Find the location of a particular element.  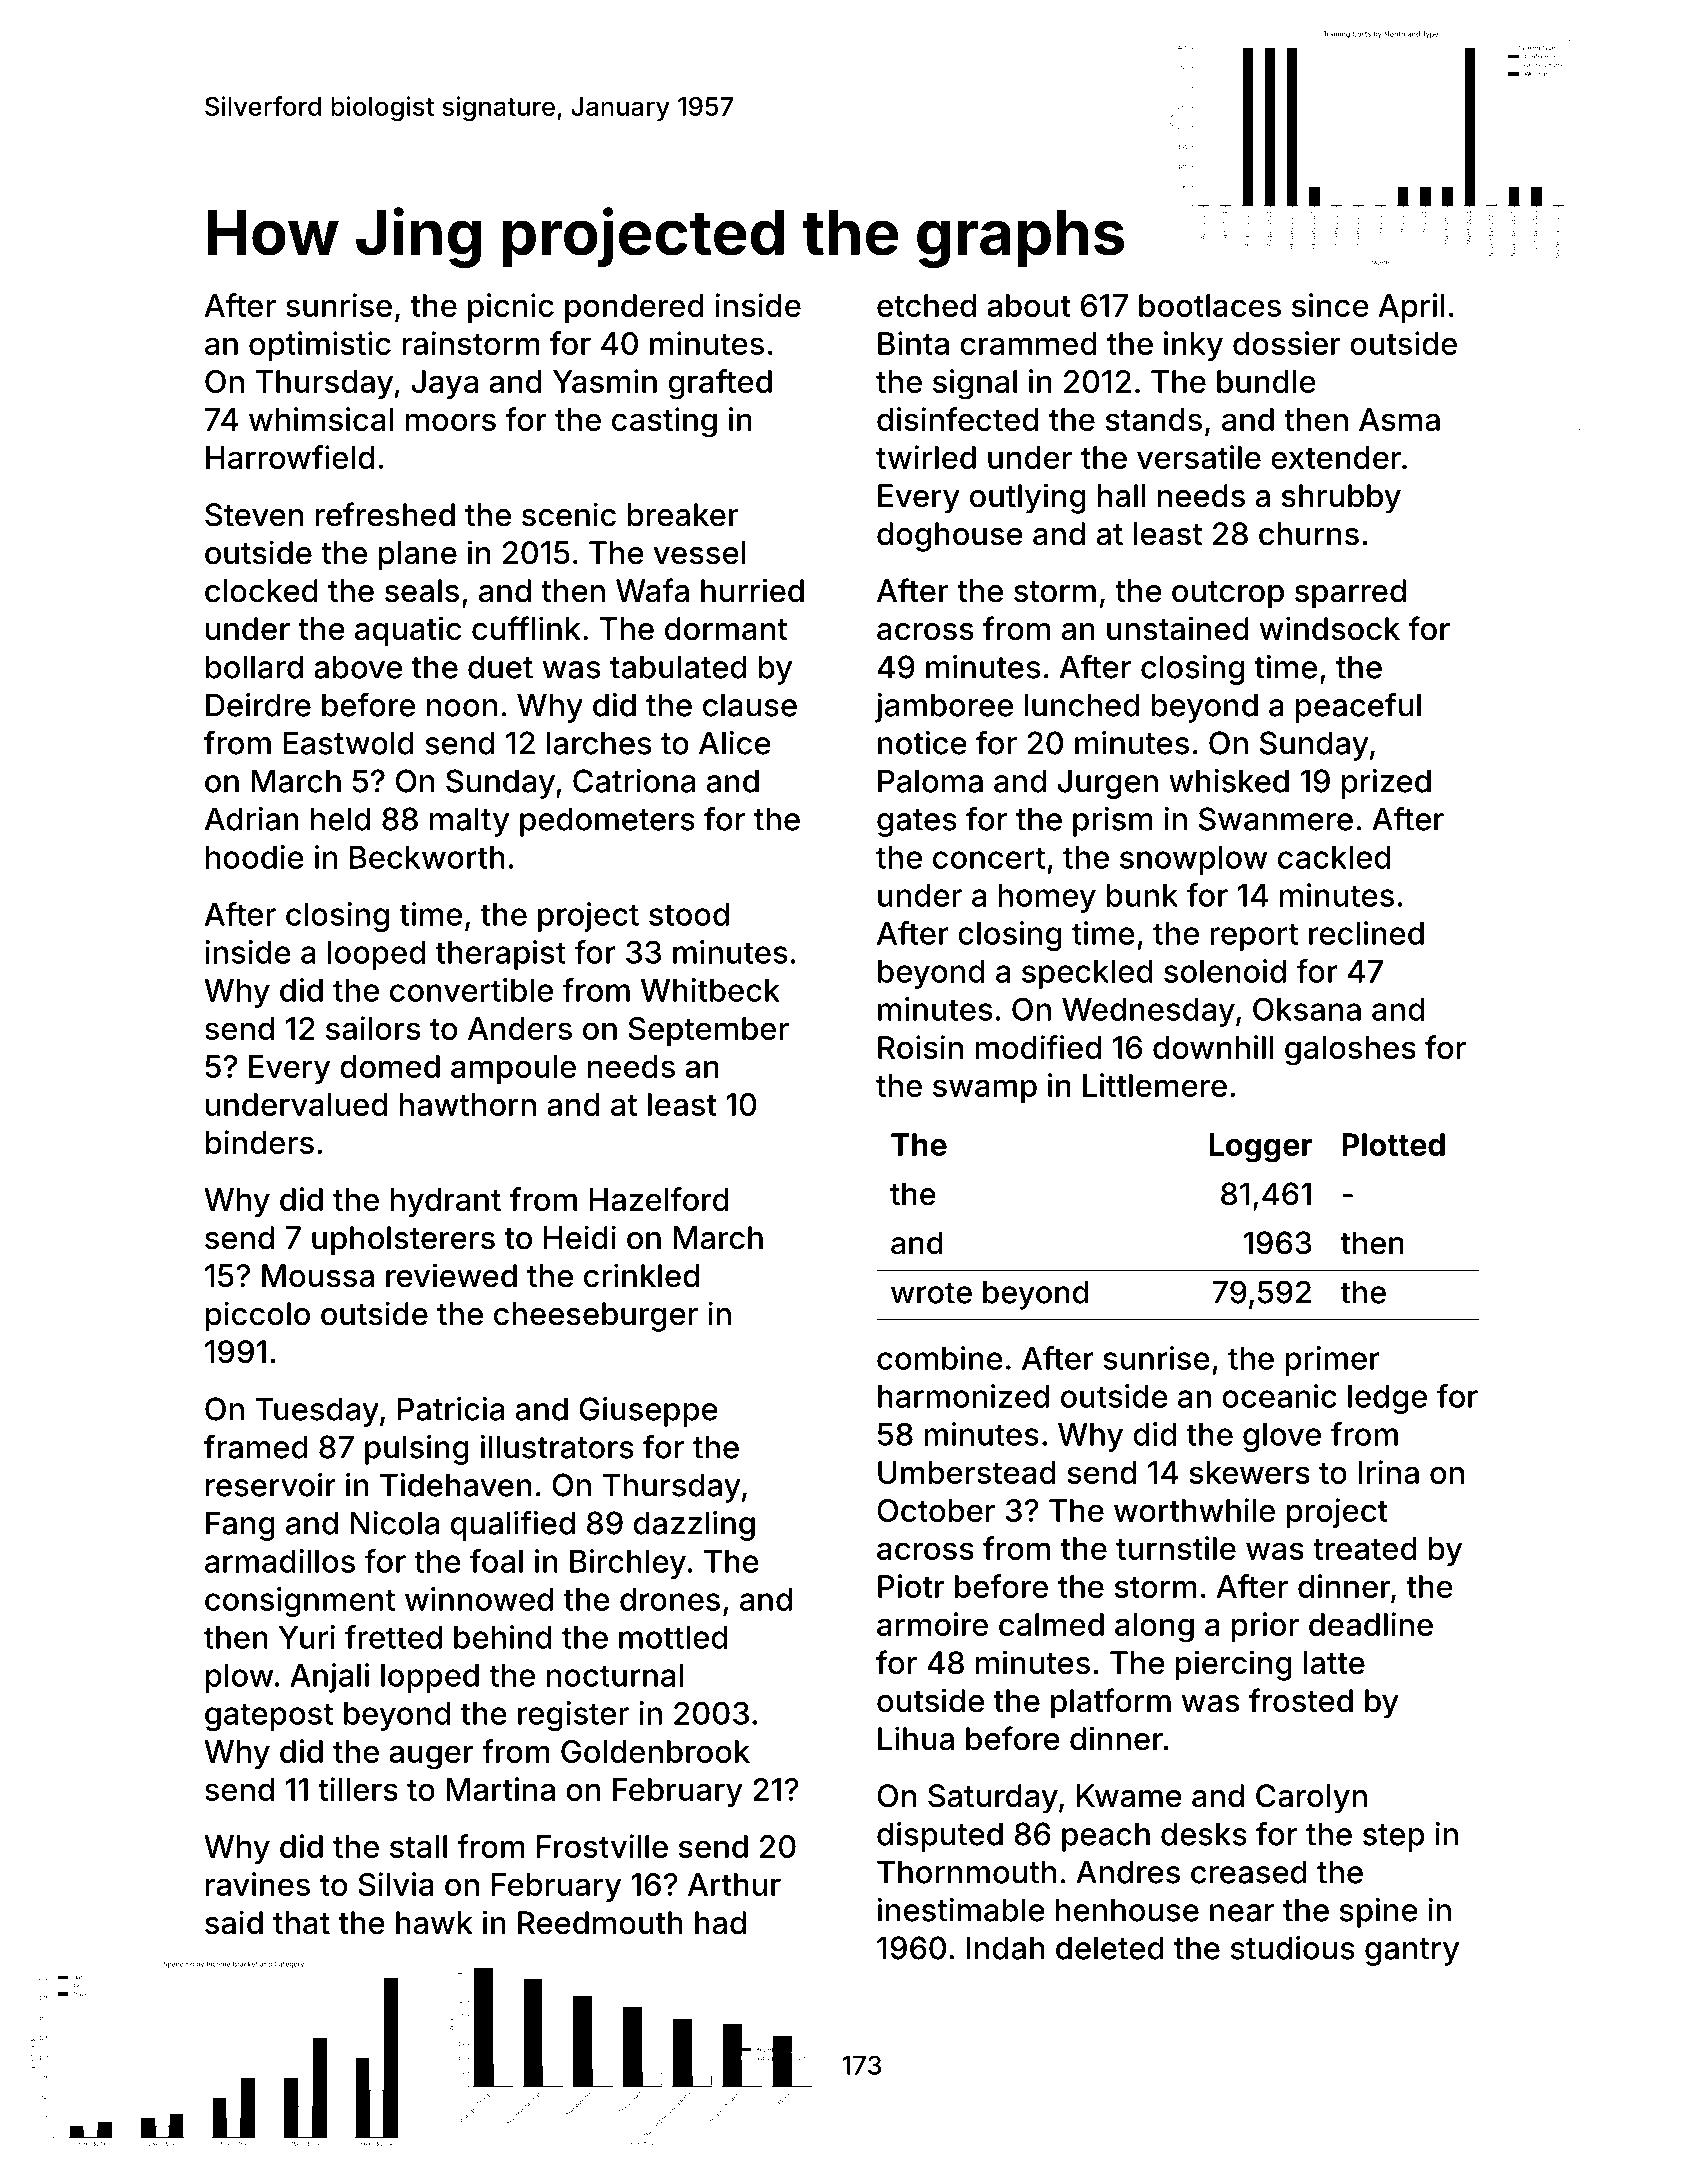

Patricia is located at coordinates (451, 1409).
